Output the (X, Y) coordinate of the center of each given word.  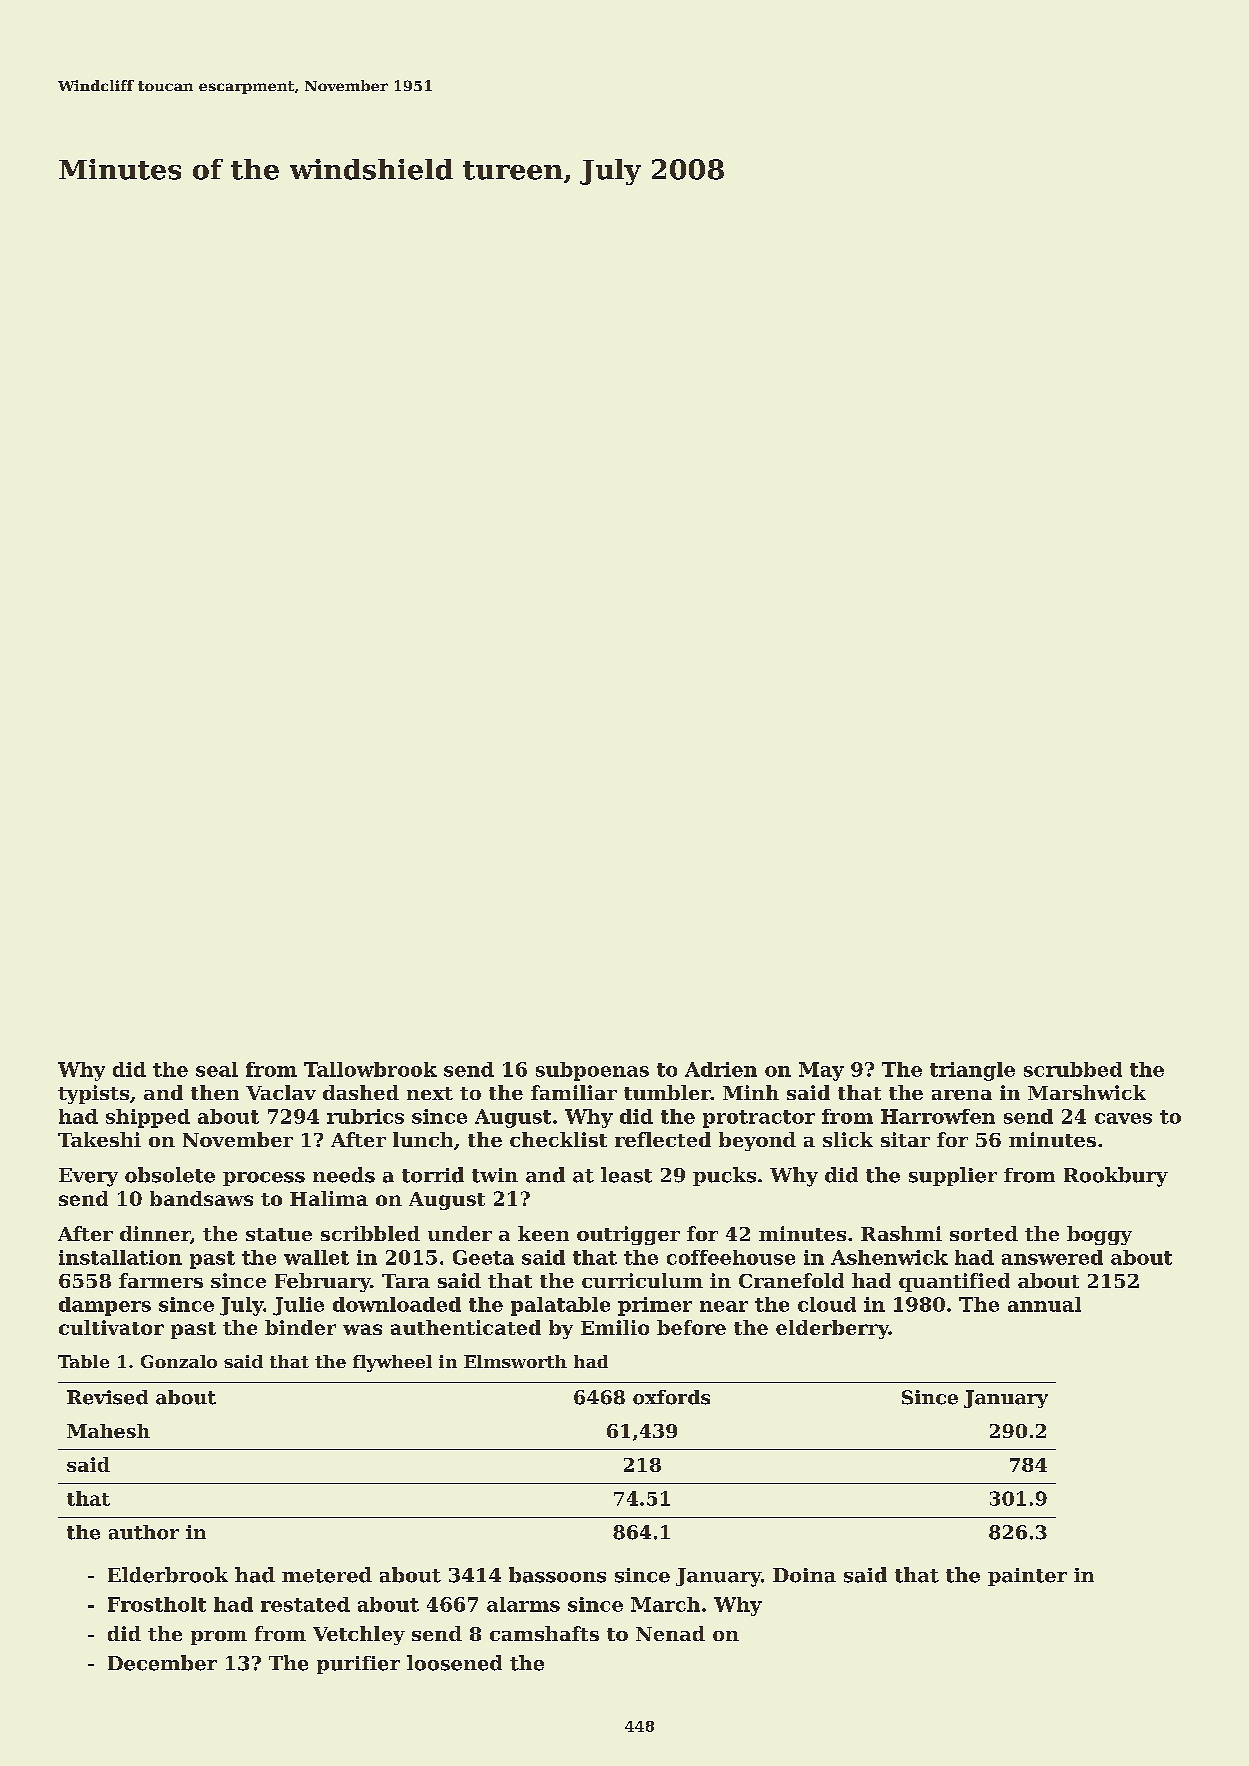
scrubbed (1073, 1069)
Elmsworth (515, 1361)
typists (93, 1094)
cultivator (111, 1327)
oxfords (671, 1397)
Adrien (721, 1069)
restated (305, 1604)
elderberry (832, 1329)
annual (1044, 1304)
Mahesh (108, 1431)
